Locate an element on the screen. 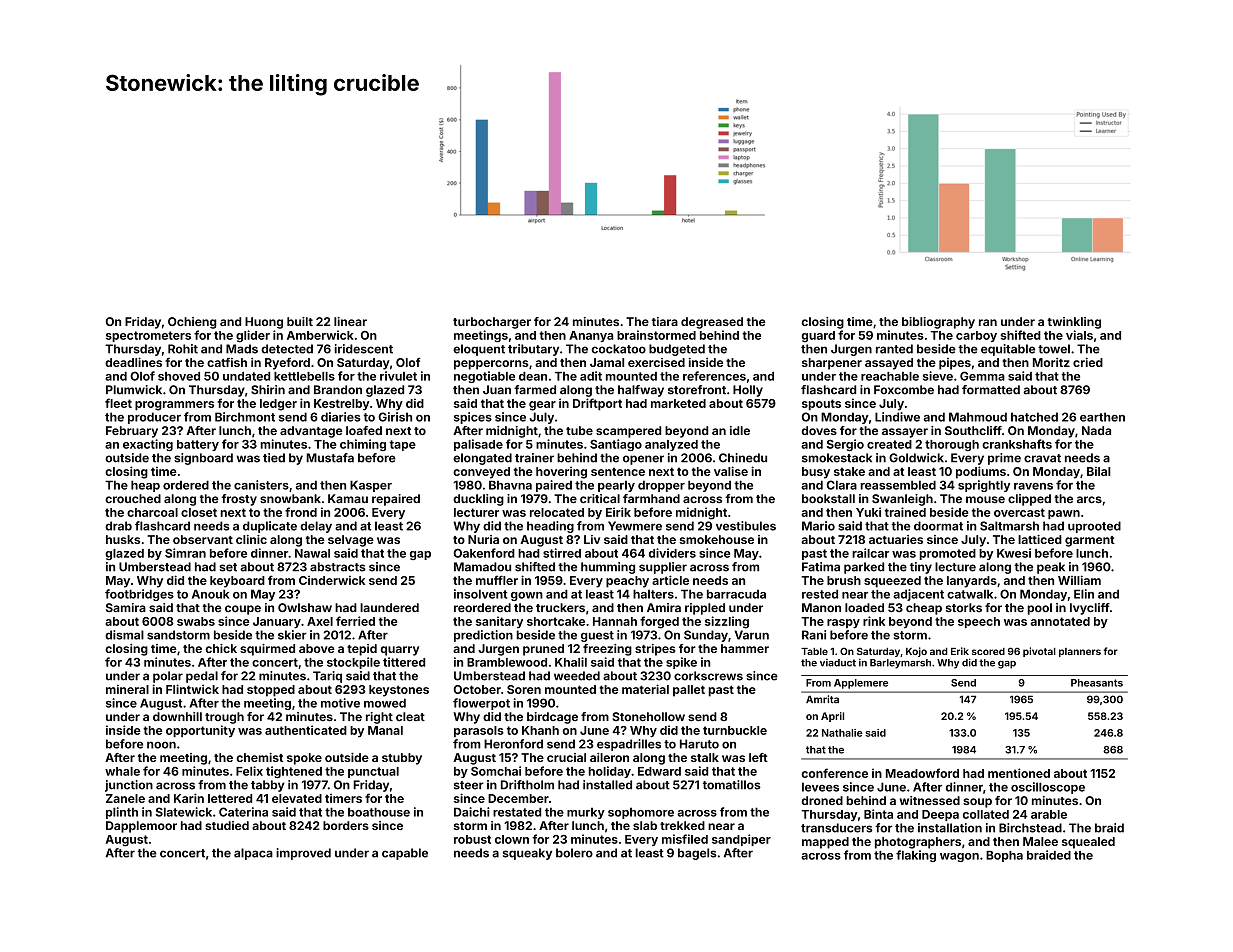  tabby is located at coordinates (268, 786).
